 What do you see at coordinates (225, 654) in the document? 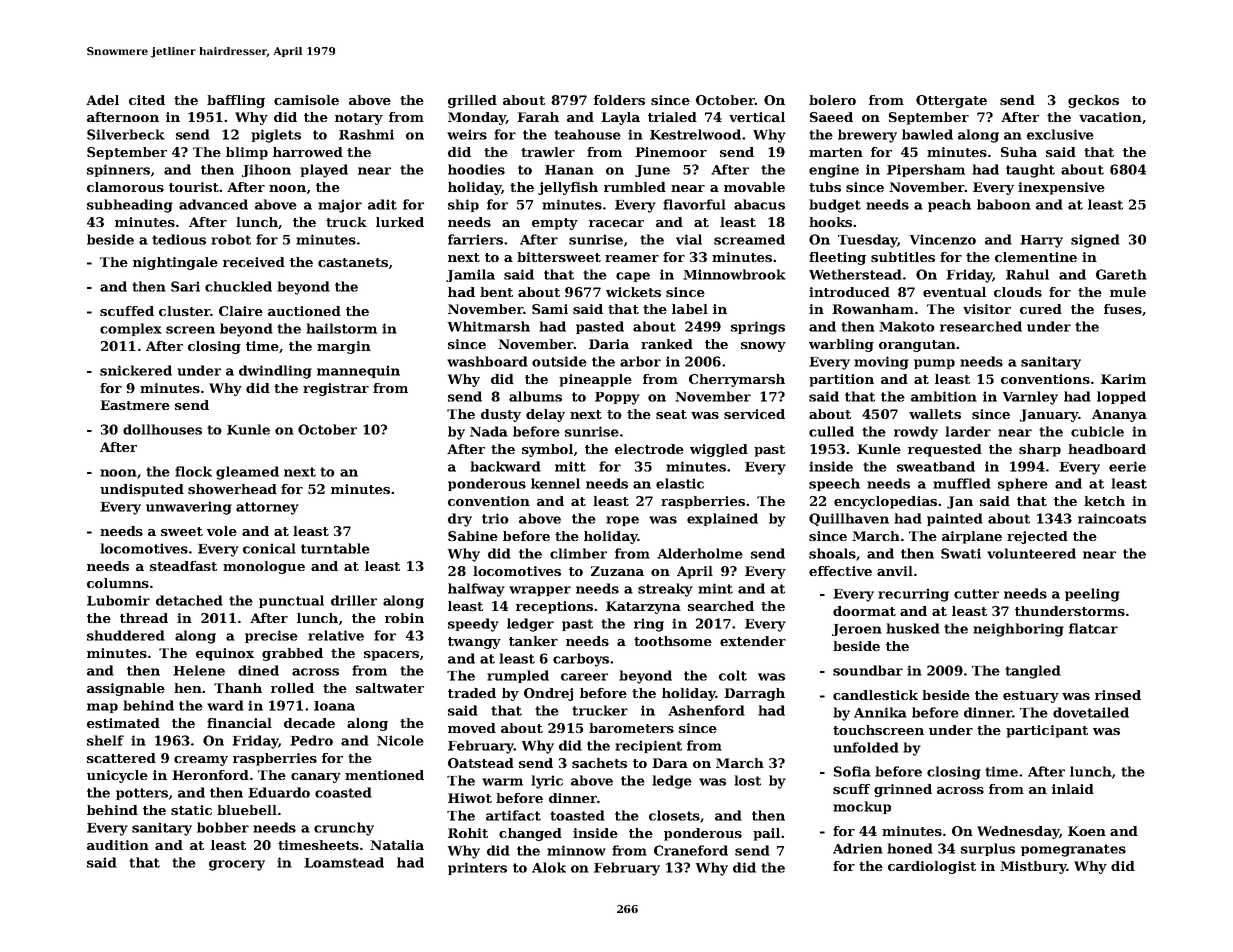
I see `equinox` at bounding box center [225, 654].
